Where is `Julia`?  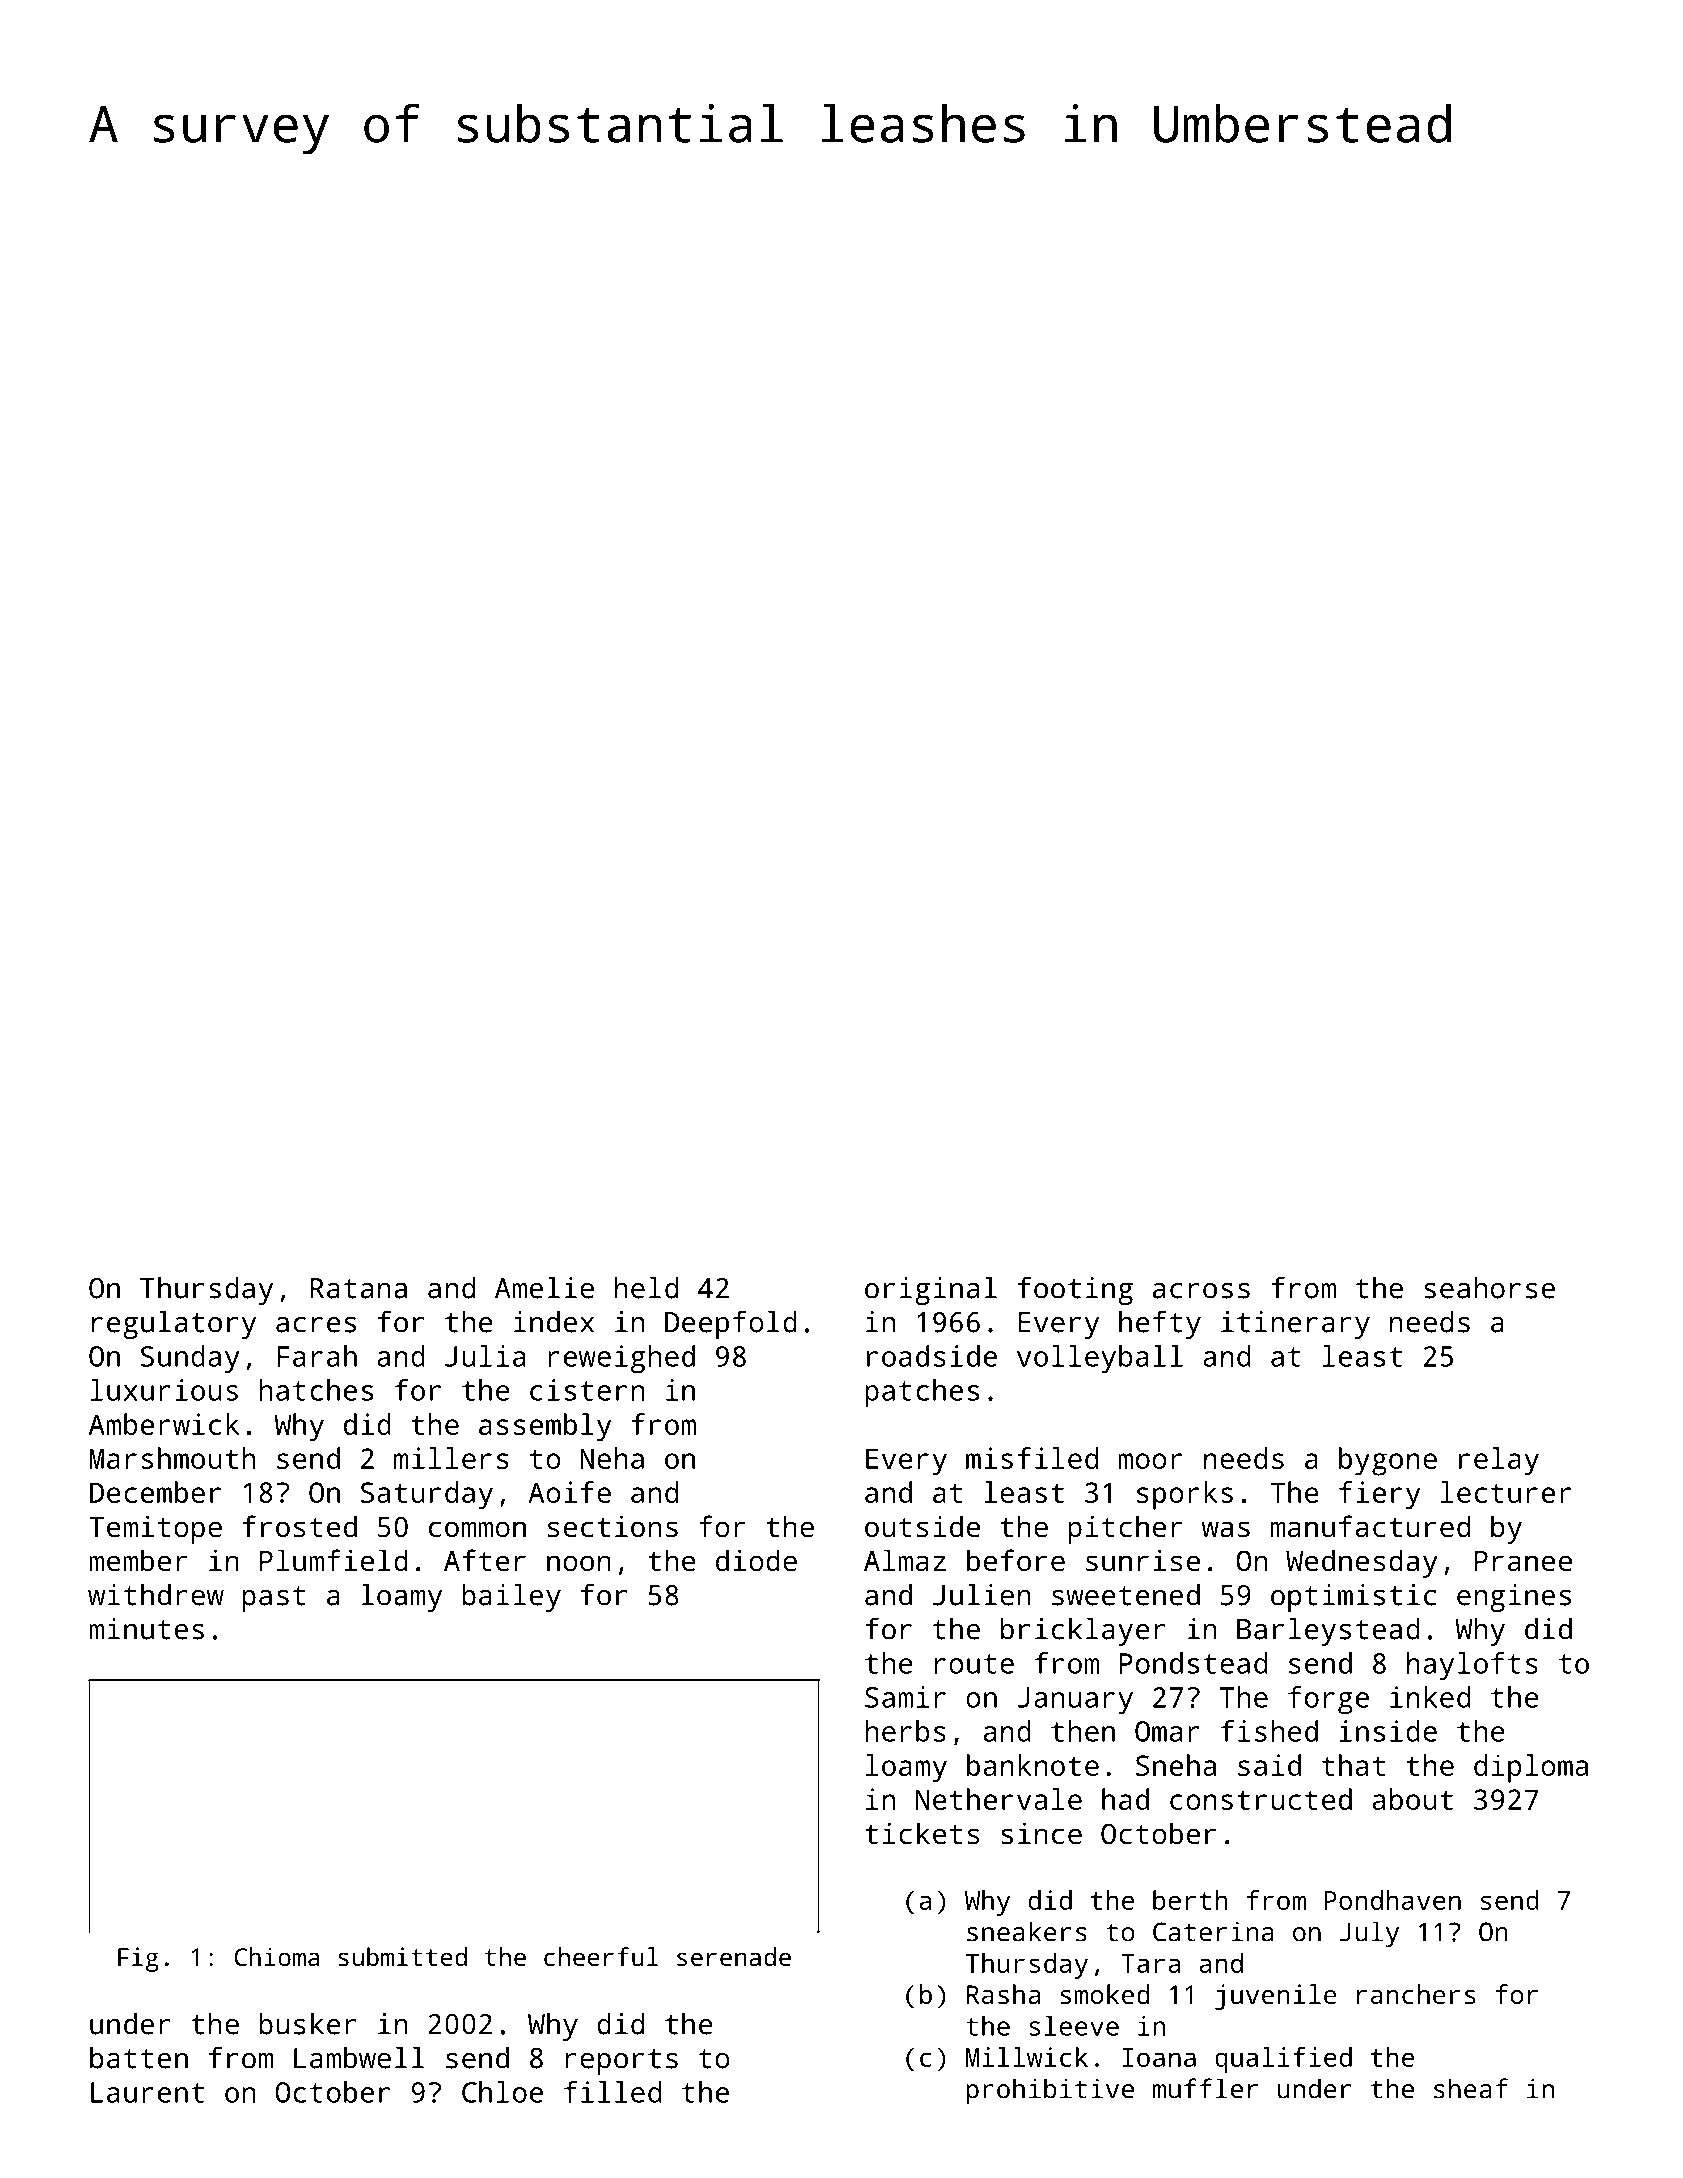 Julia is located at coordinates (485, 1356).
